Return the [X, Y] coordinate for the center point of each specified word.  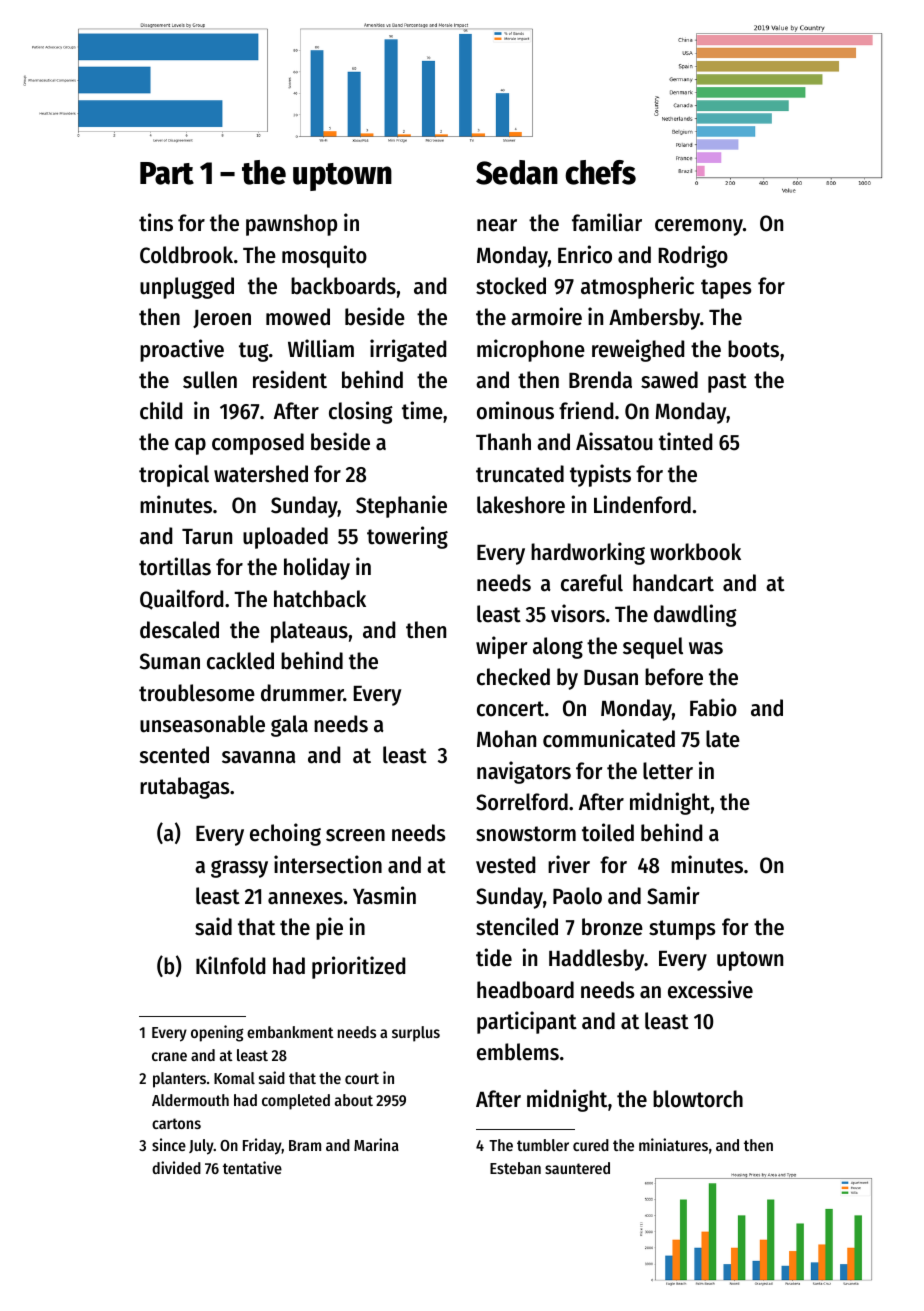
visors [578, 613]
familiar [607, 222]
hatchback [320, 599]
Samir [673, 895]
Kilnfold [230, 965]
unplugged [187, 288]
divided [176, 1167]
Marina [376, 1144]
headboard [525, 990]
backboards [343, 286]
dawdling [695, 615]
